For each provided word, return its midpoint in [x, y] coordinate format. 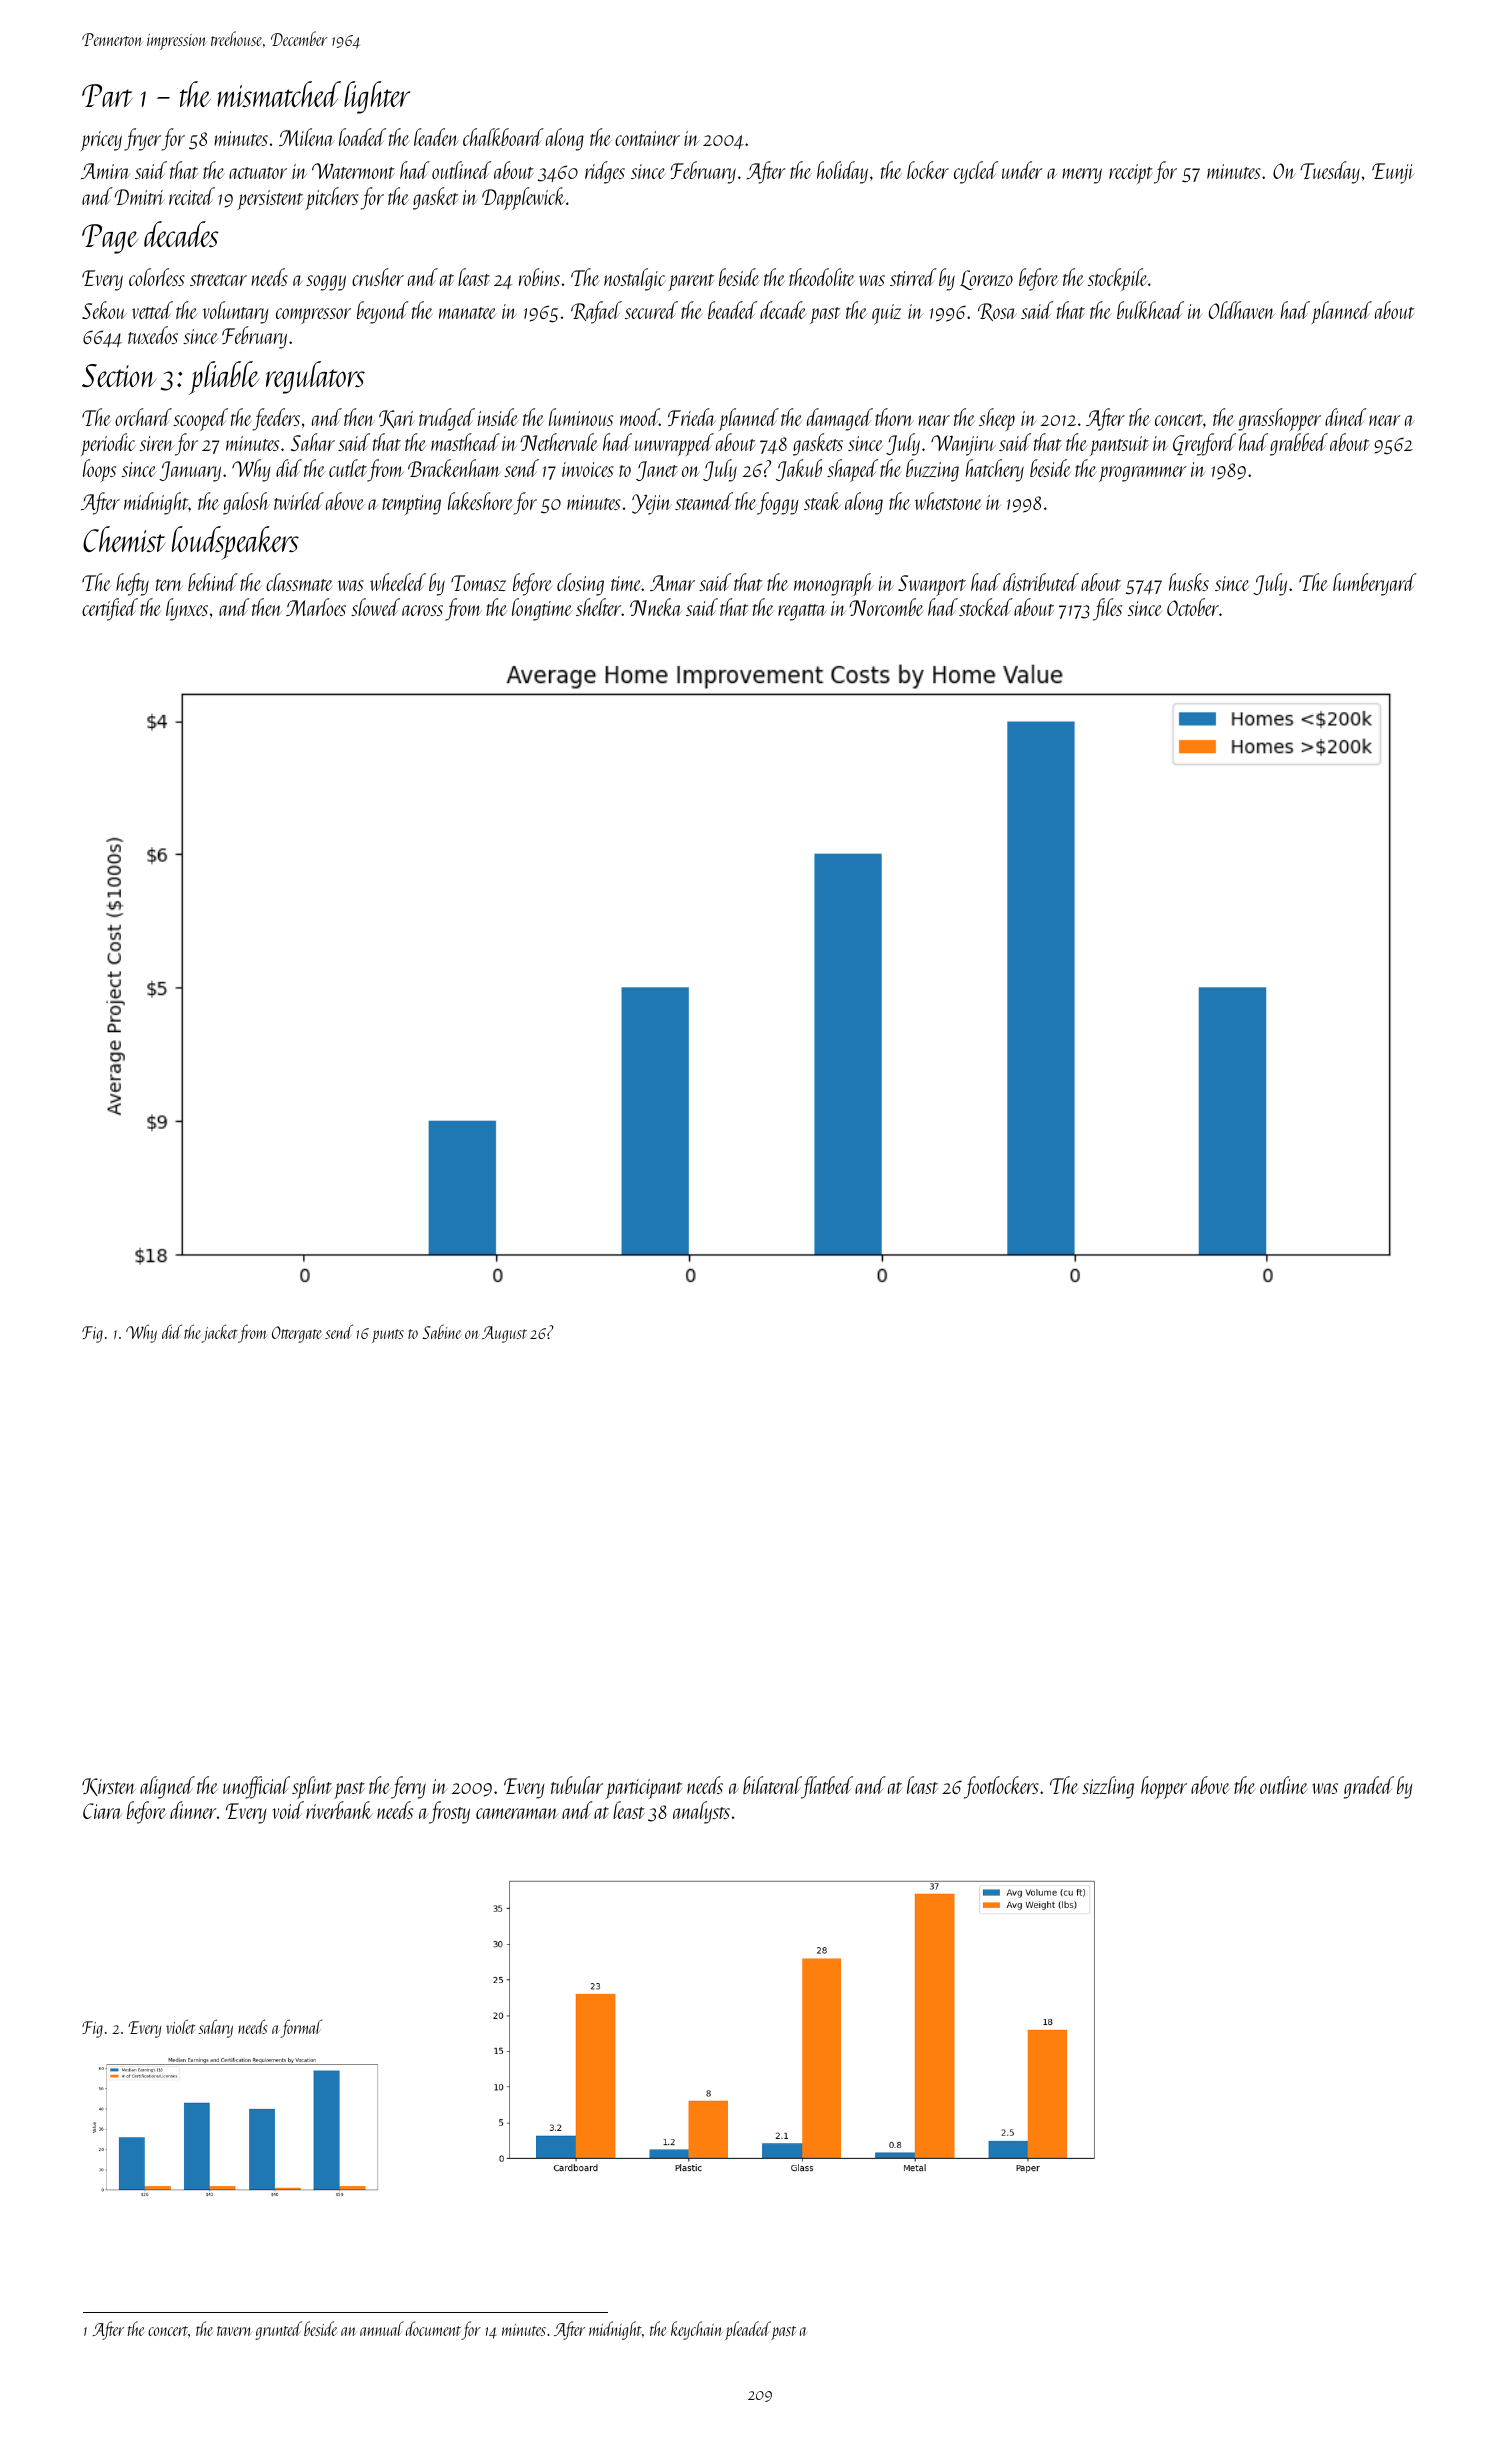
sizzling [1108, 1787]
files [1107, 609]
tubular [577, 1785]
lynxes [187, 609]
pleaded [748, 2330]
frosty [449, 1812]
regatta [802, 612]
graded [1369, 1787]
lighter [377, 97]
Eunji [1393, 173]
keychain [697, 2330]
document [433, 2328]
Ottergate [297, 1334]
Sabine [441, 1331]
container [647, 138]
